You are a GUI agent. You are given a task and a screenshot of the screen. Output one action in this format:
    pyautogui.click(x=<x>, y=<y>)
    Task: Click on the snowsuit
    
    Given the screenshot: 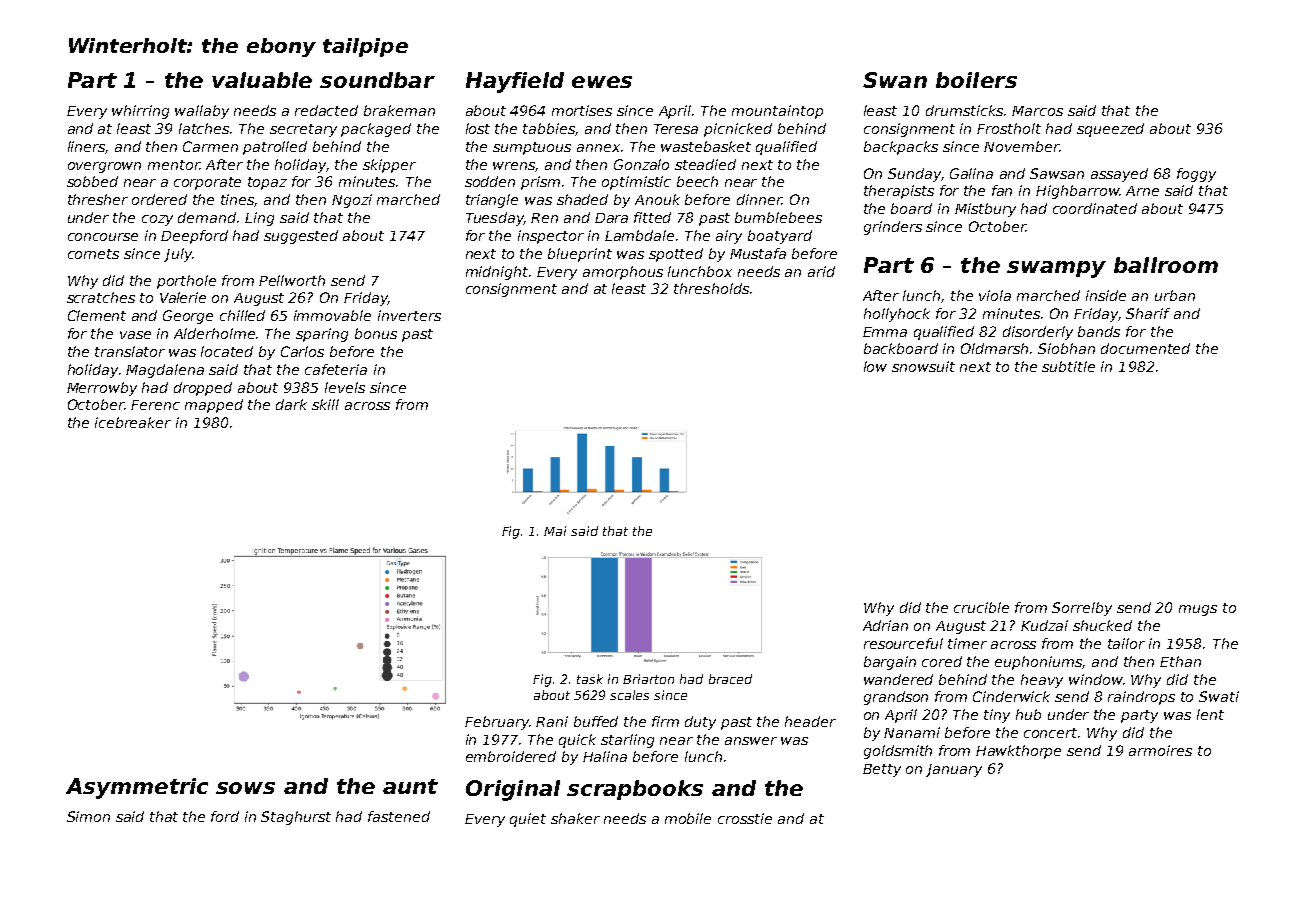 What is the action you would take?
    pyautogui.click(x=923, y=366)
